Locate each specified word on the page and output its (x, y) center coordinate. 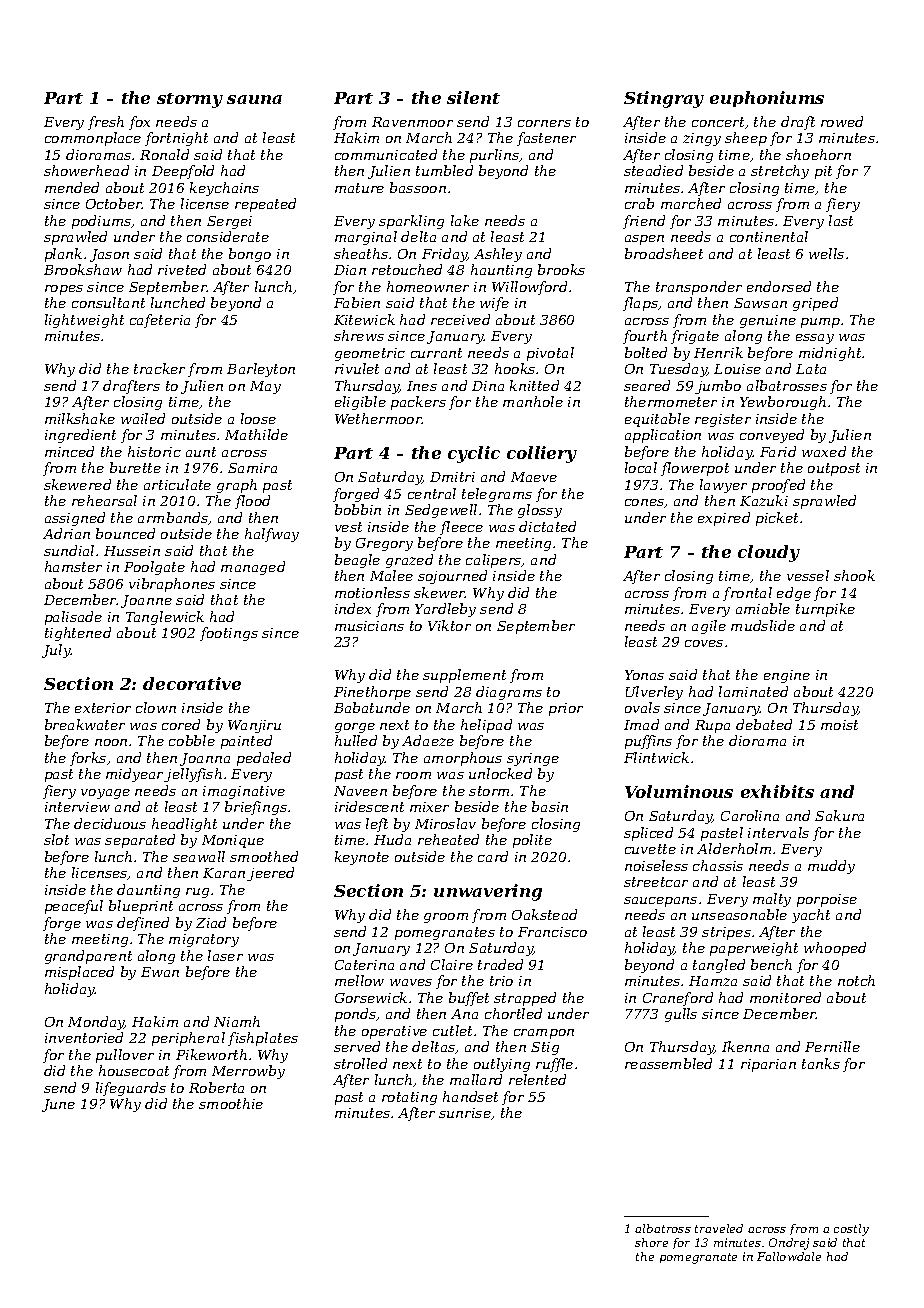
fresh (106, 123)
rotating (409, 1098)
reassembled (668, 1063)
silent (473, 97)
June (58, 1105)
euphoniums (767, 99)
